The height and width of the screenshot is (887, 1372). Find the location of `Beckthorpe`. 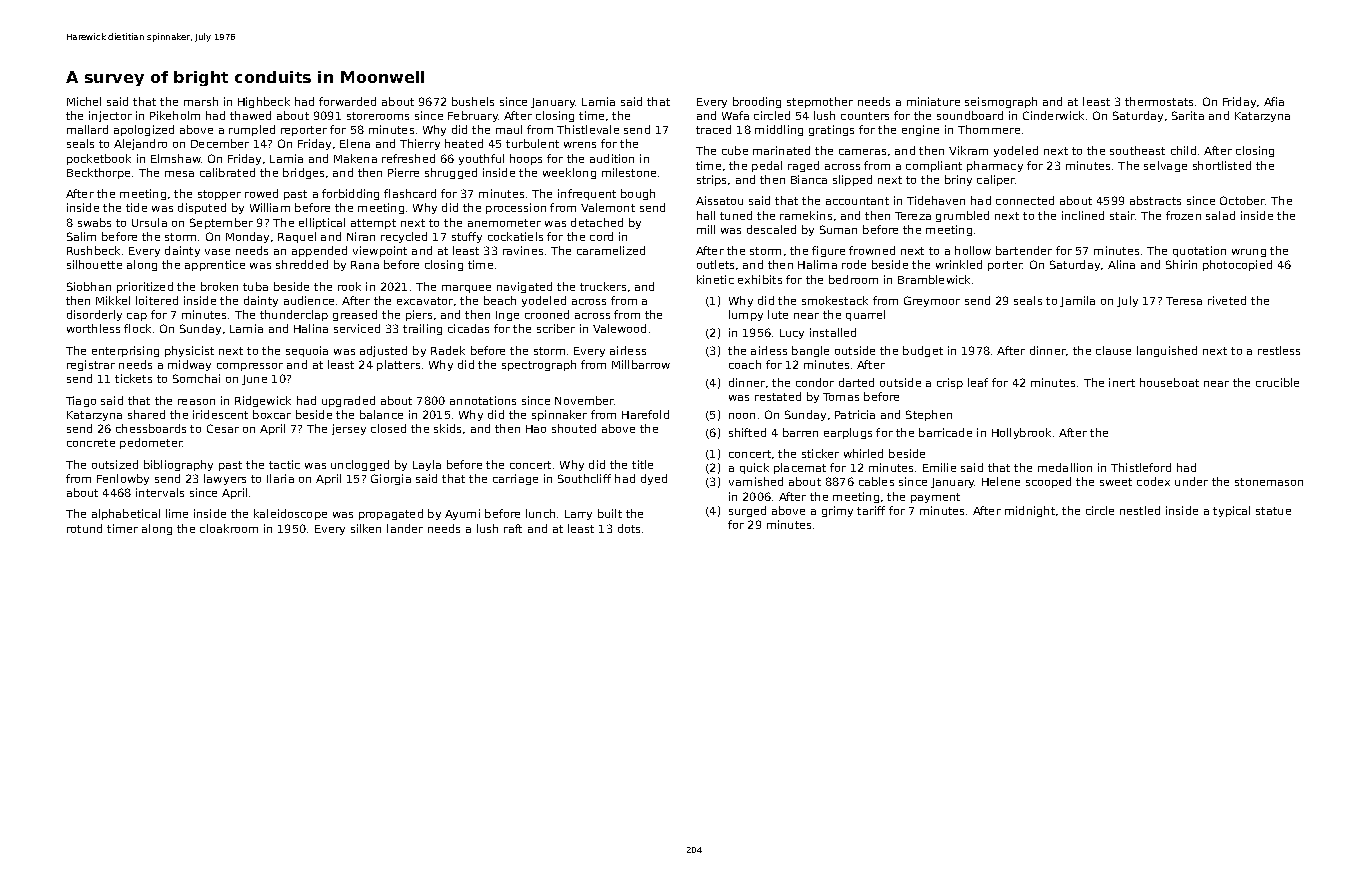

Beckthorpe is located at coordinates (98, 173).
